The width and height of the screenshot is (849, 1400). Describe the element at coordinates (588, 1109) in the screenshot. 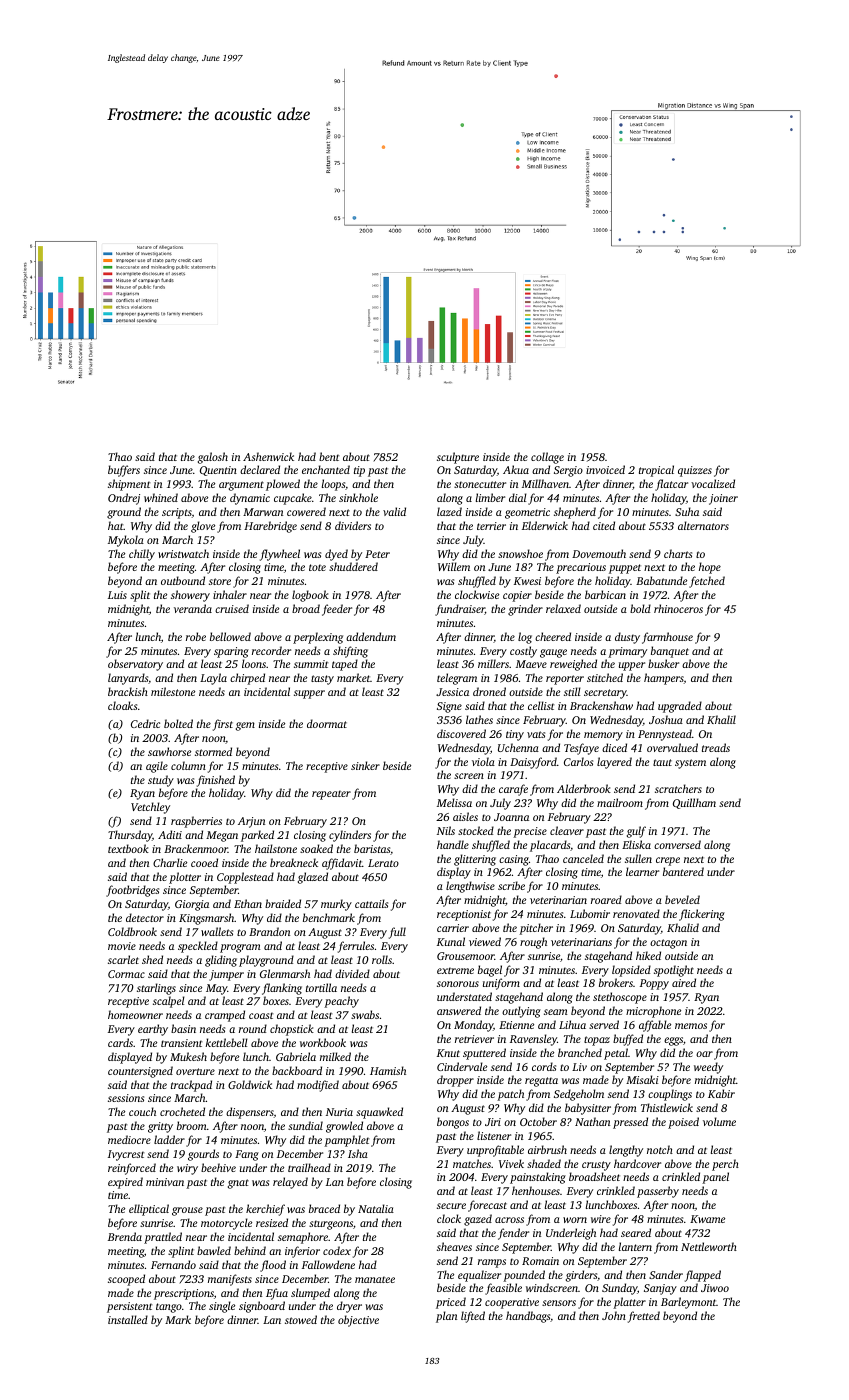

I see `babysitter` at that location.
